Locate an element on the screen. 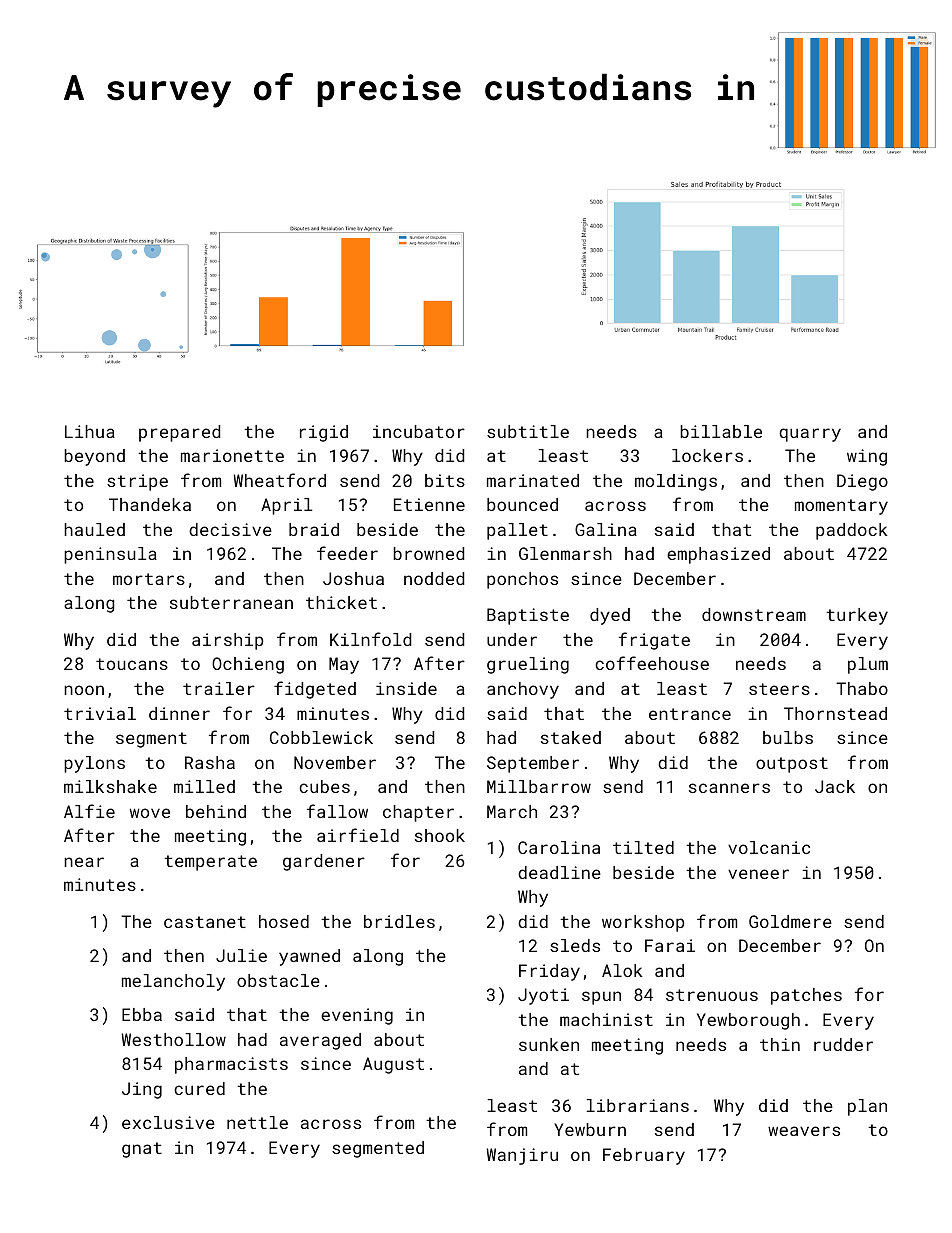  Yewburn is located at coordinates (590, 1129).
